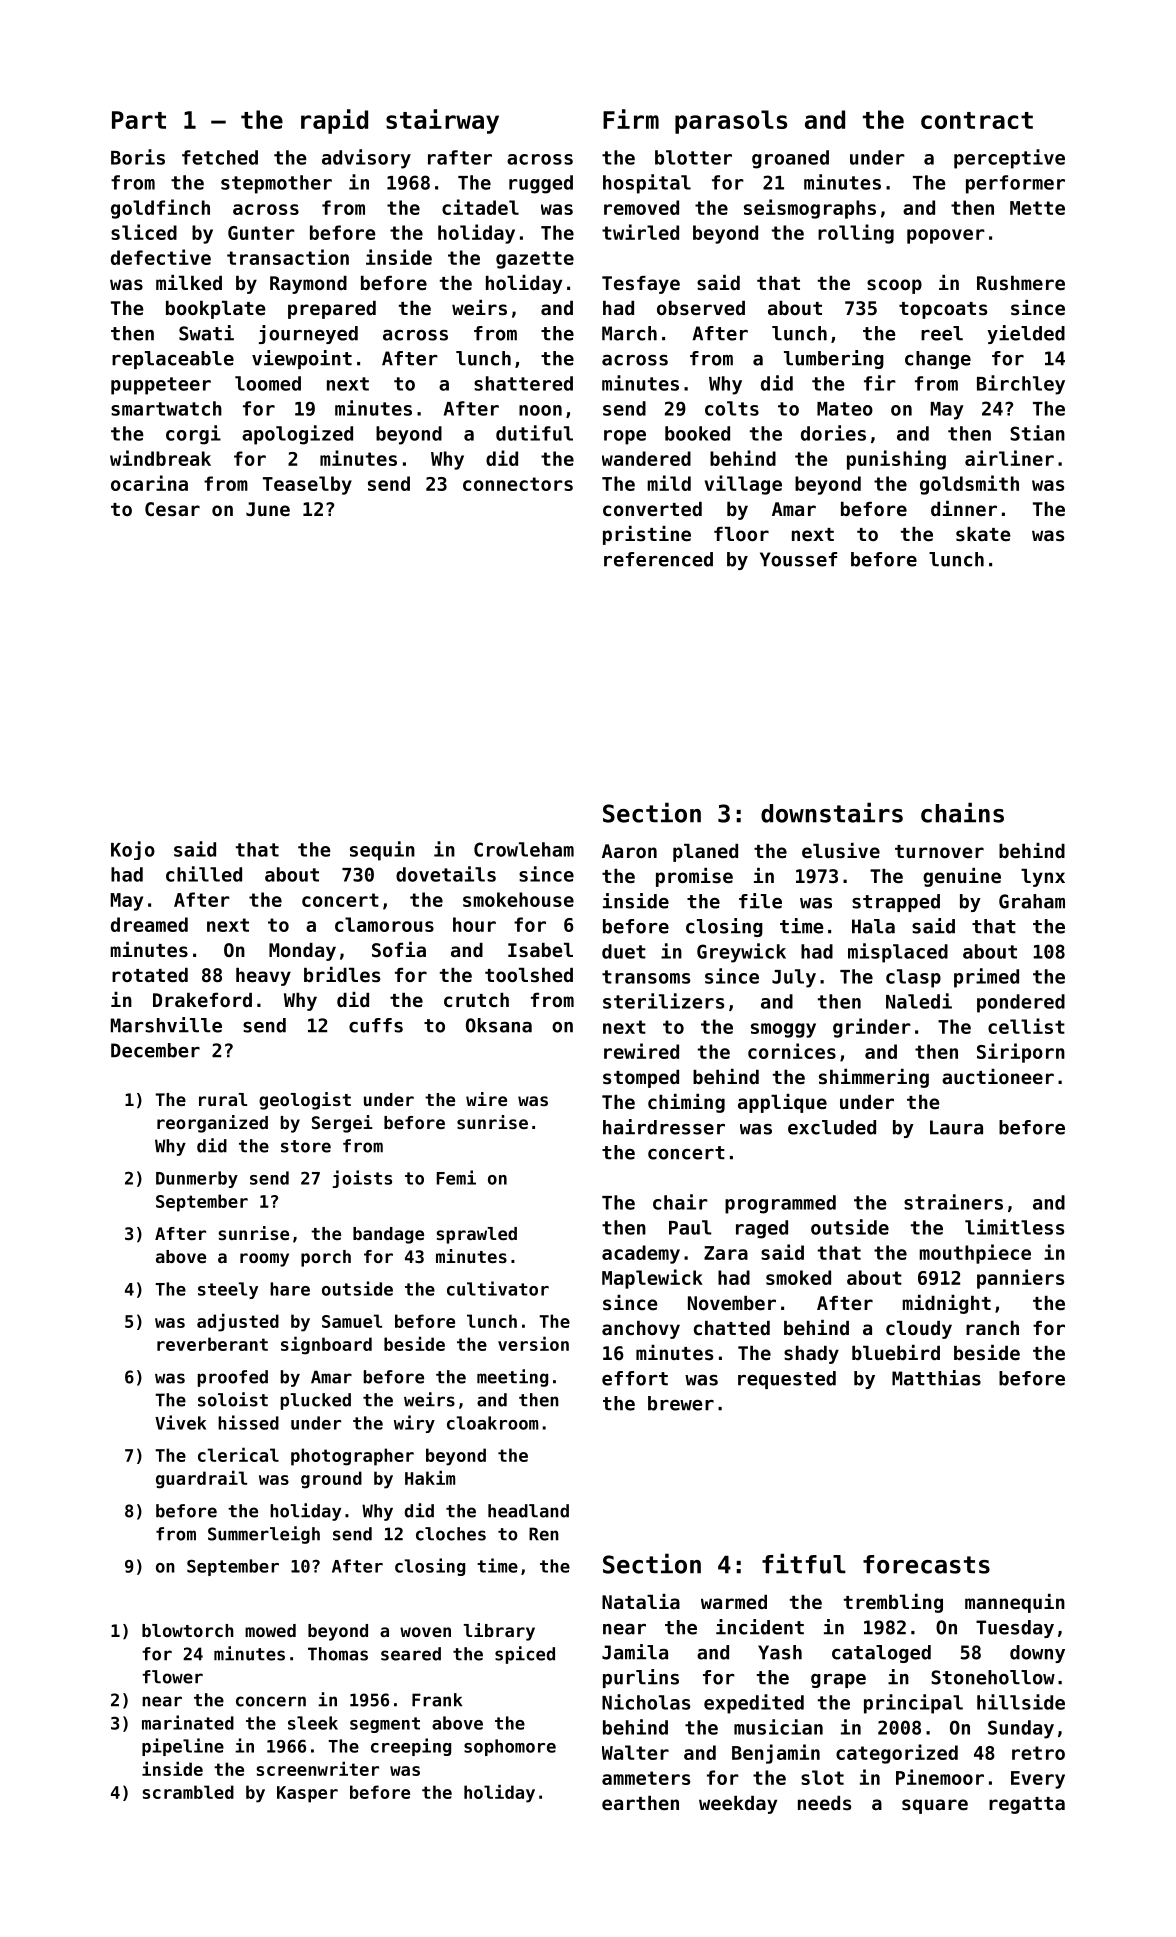 This screenshot has width=1176, height=1937. What do you see at coordinates (1037, 433) in the screenshot?
I see `Stian` at bounding box center [1037, 433].
